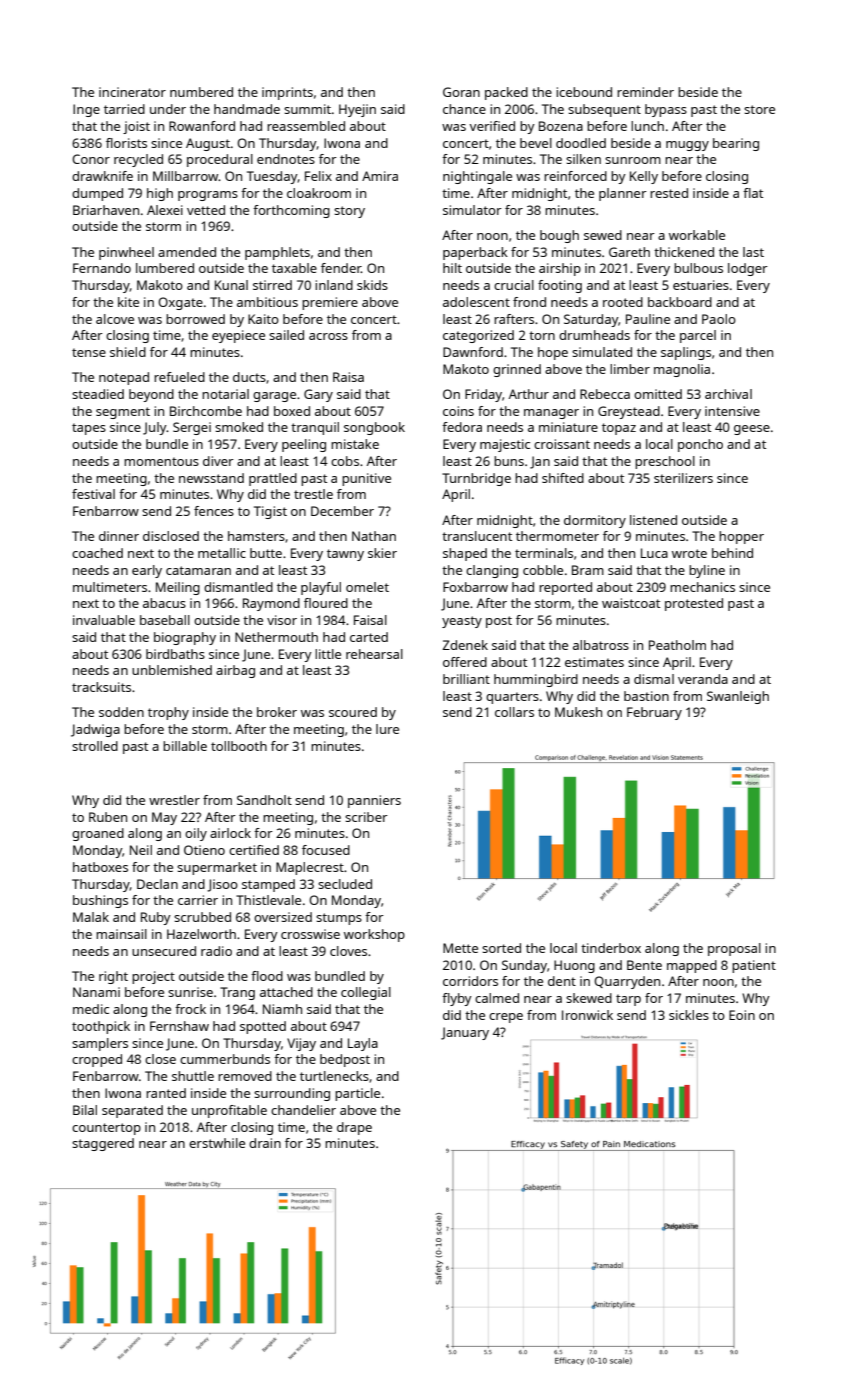 This screenshot has height=1400, width=849. What do you see at coordinates (345, 884) in the screenshot?
I see `secluded` at bounding box center [345, 884].
